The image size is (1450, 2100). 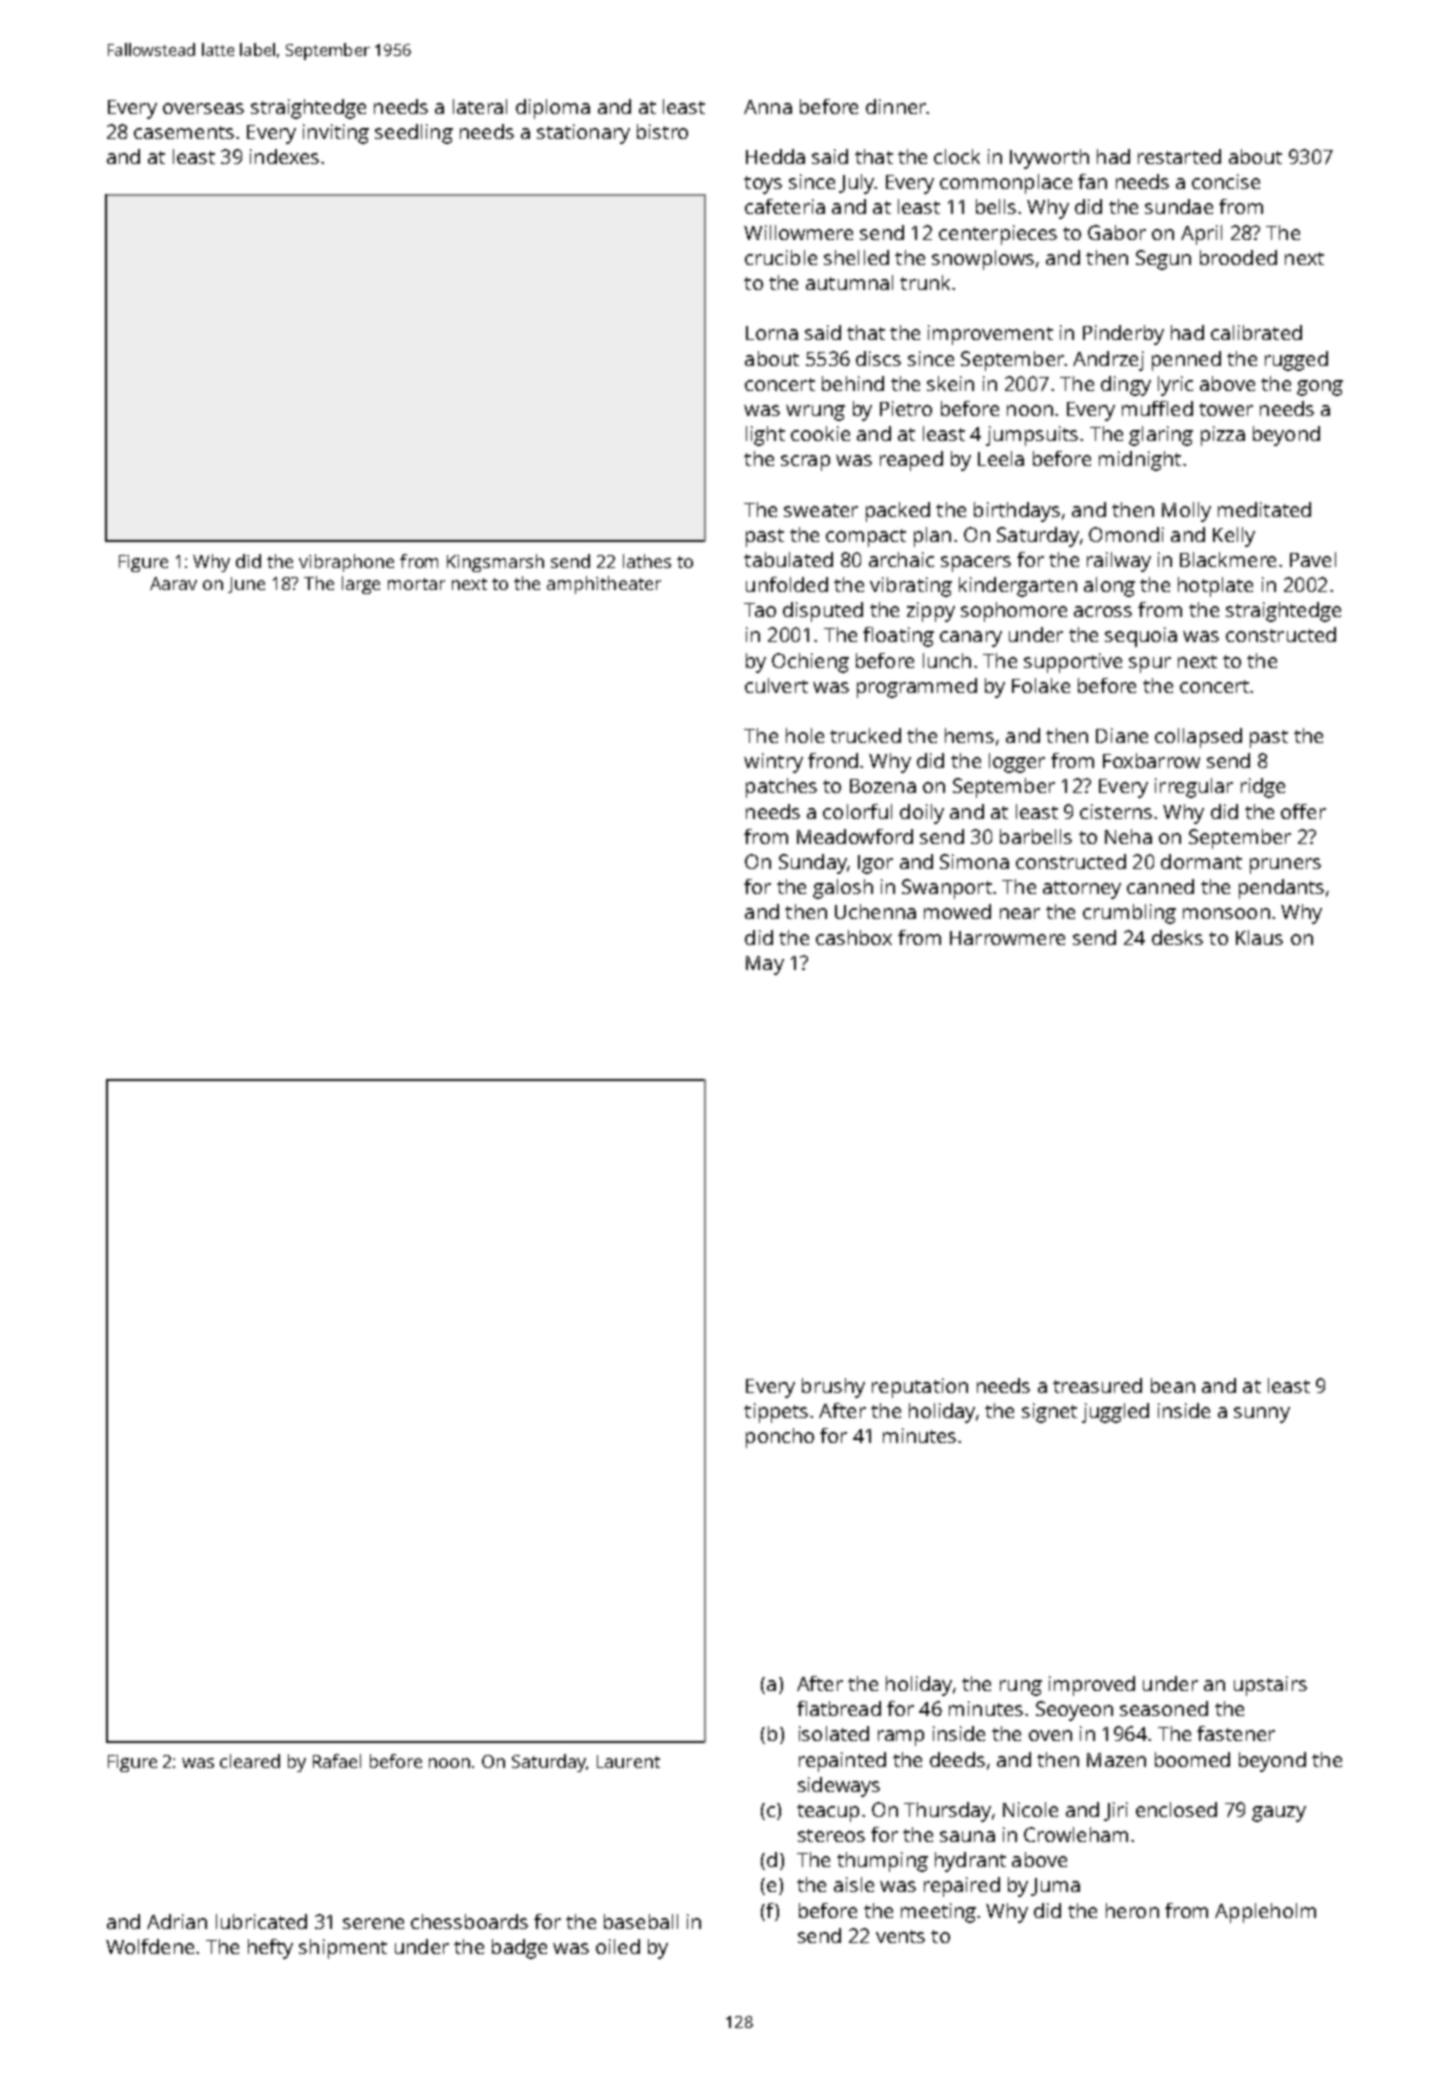 What do you see at coordinates (1226, 181) in the image?
I see `concise` at bounding box center [1226, 181].
